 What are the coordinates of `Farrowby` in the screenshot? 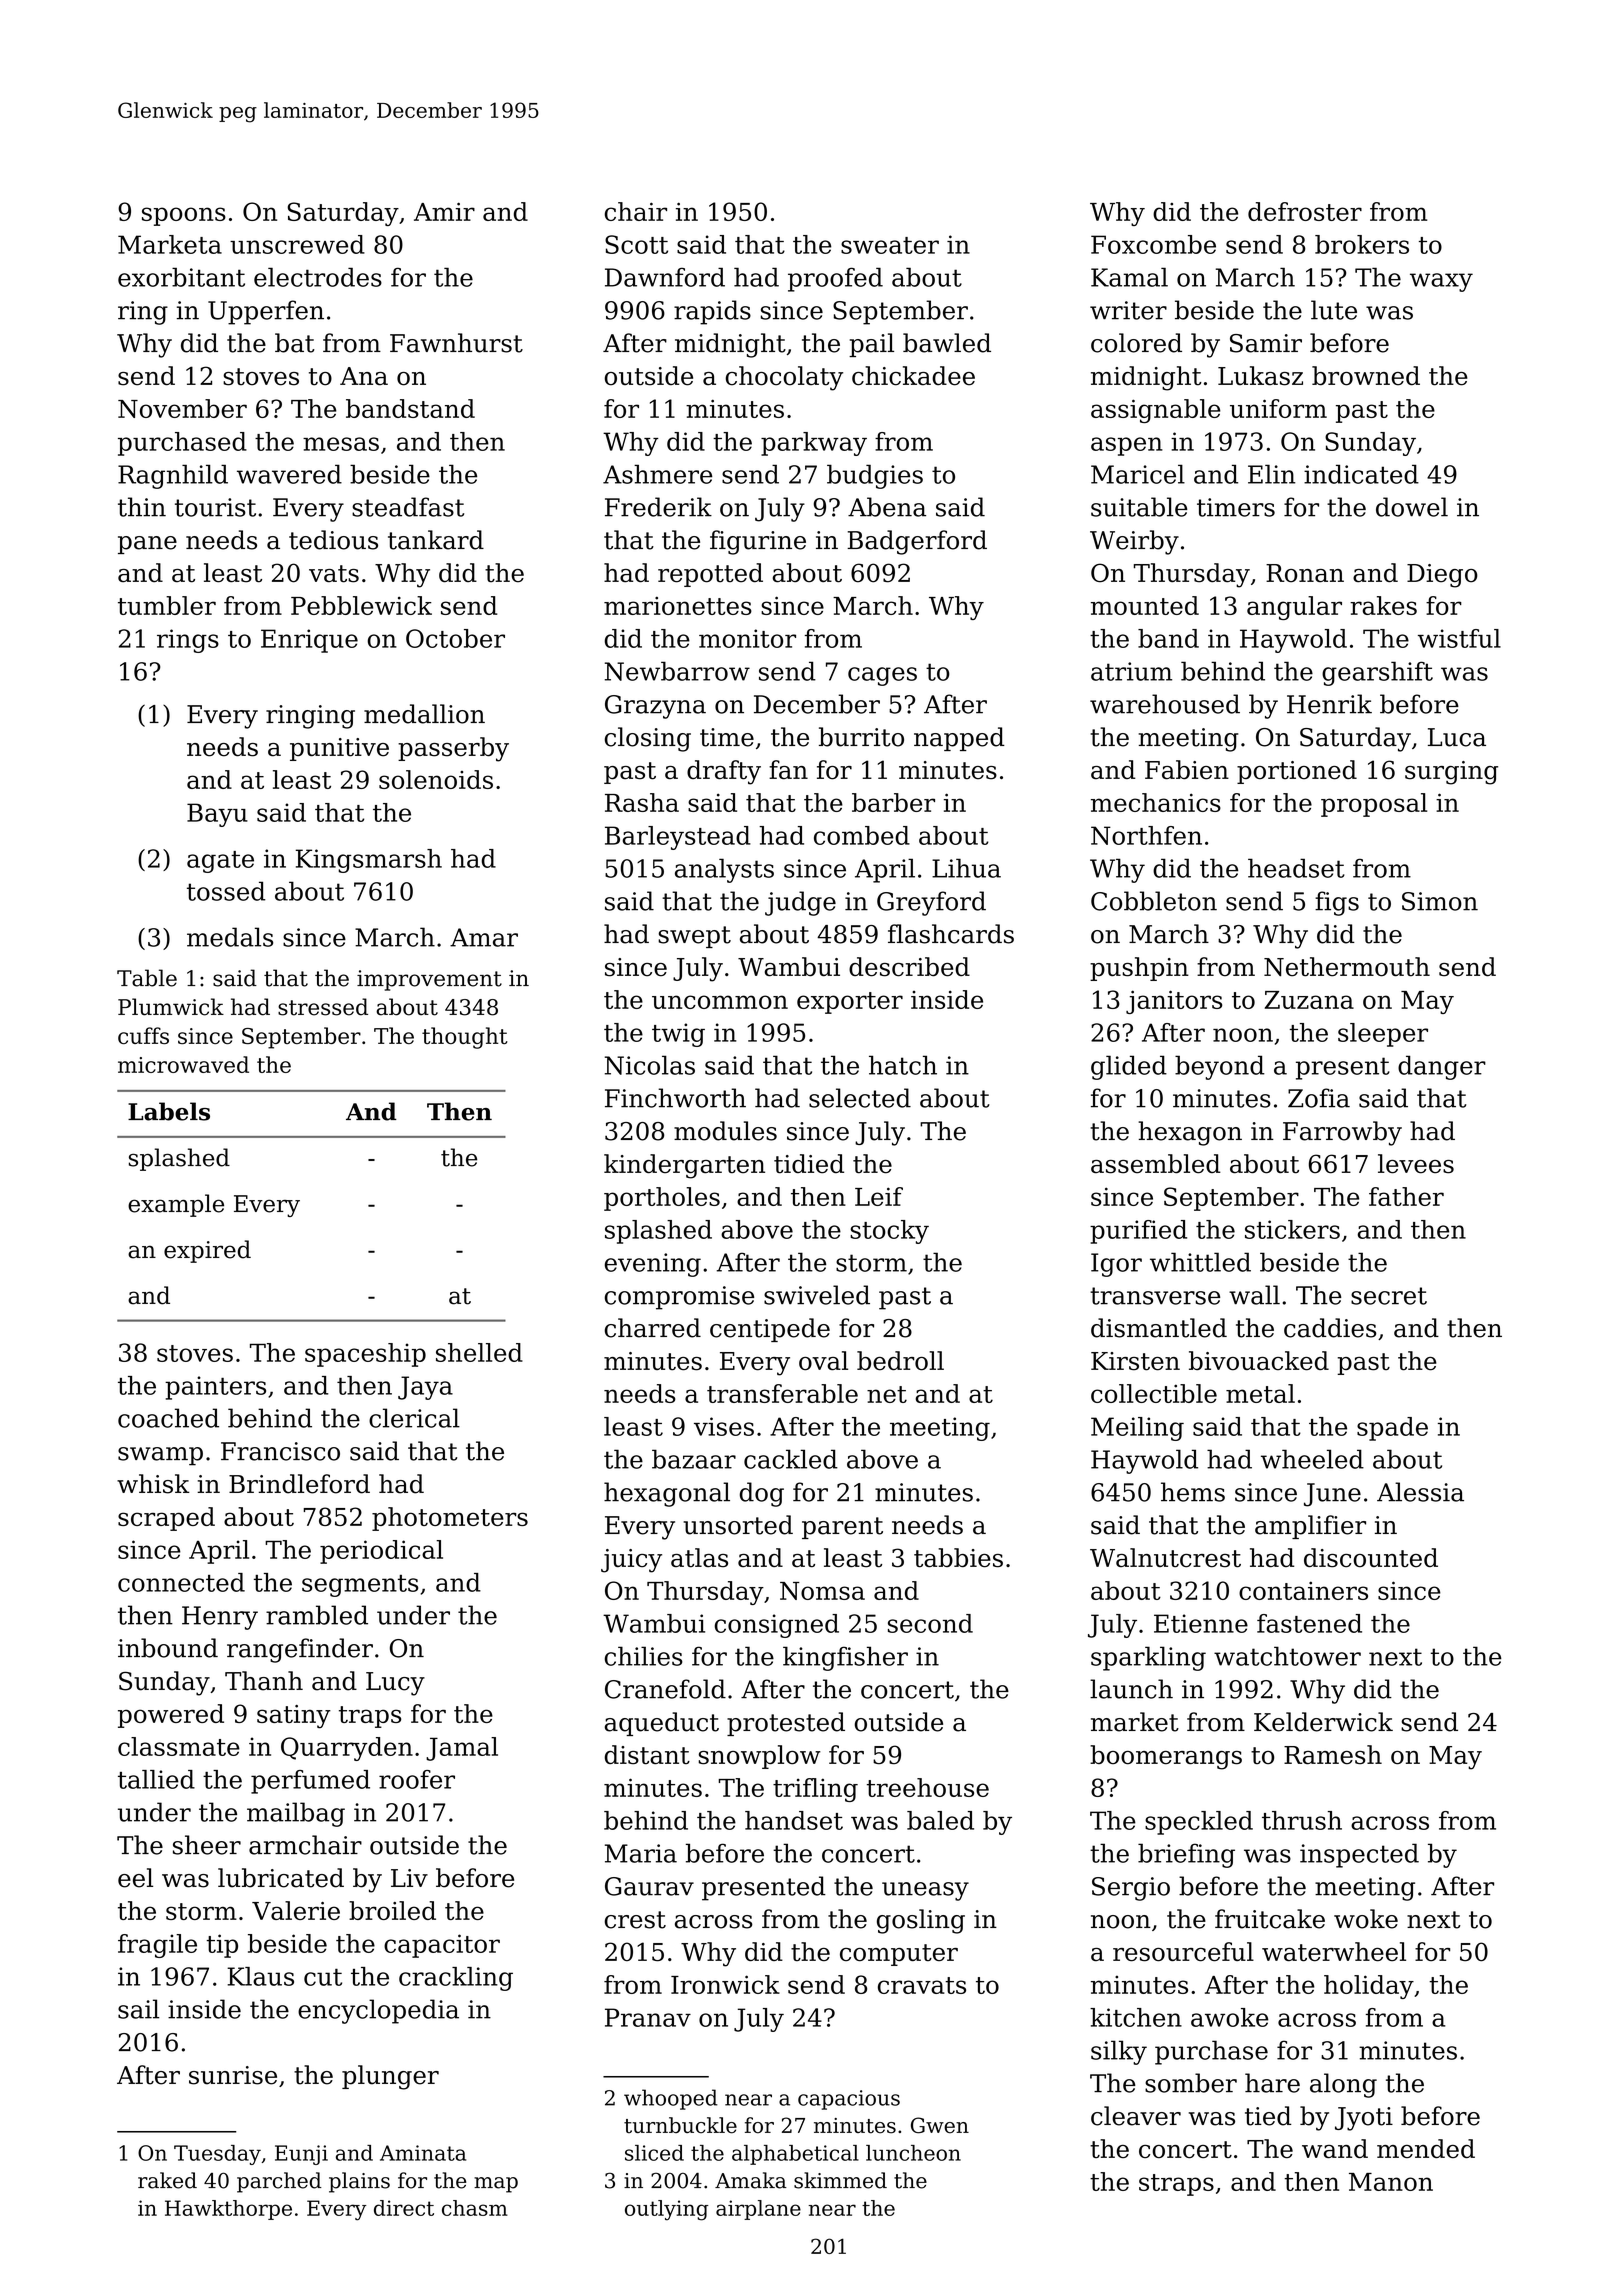 It's located at (1342, 1133).
